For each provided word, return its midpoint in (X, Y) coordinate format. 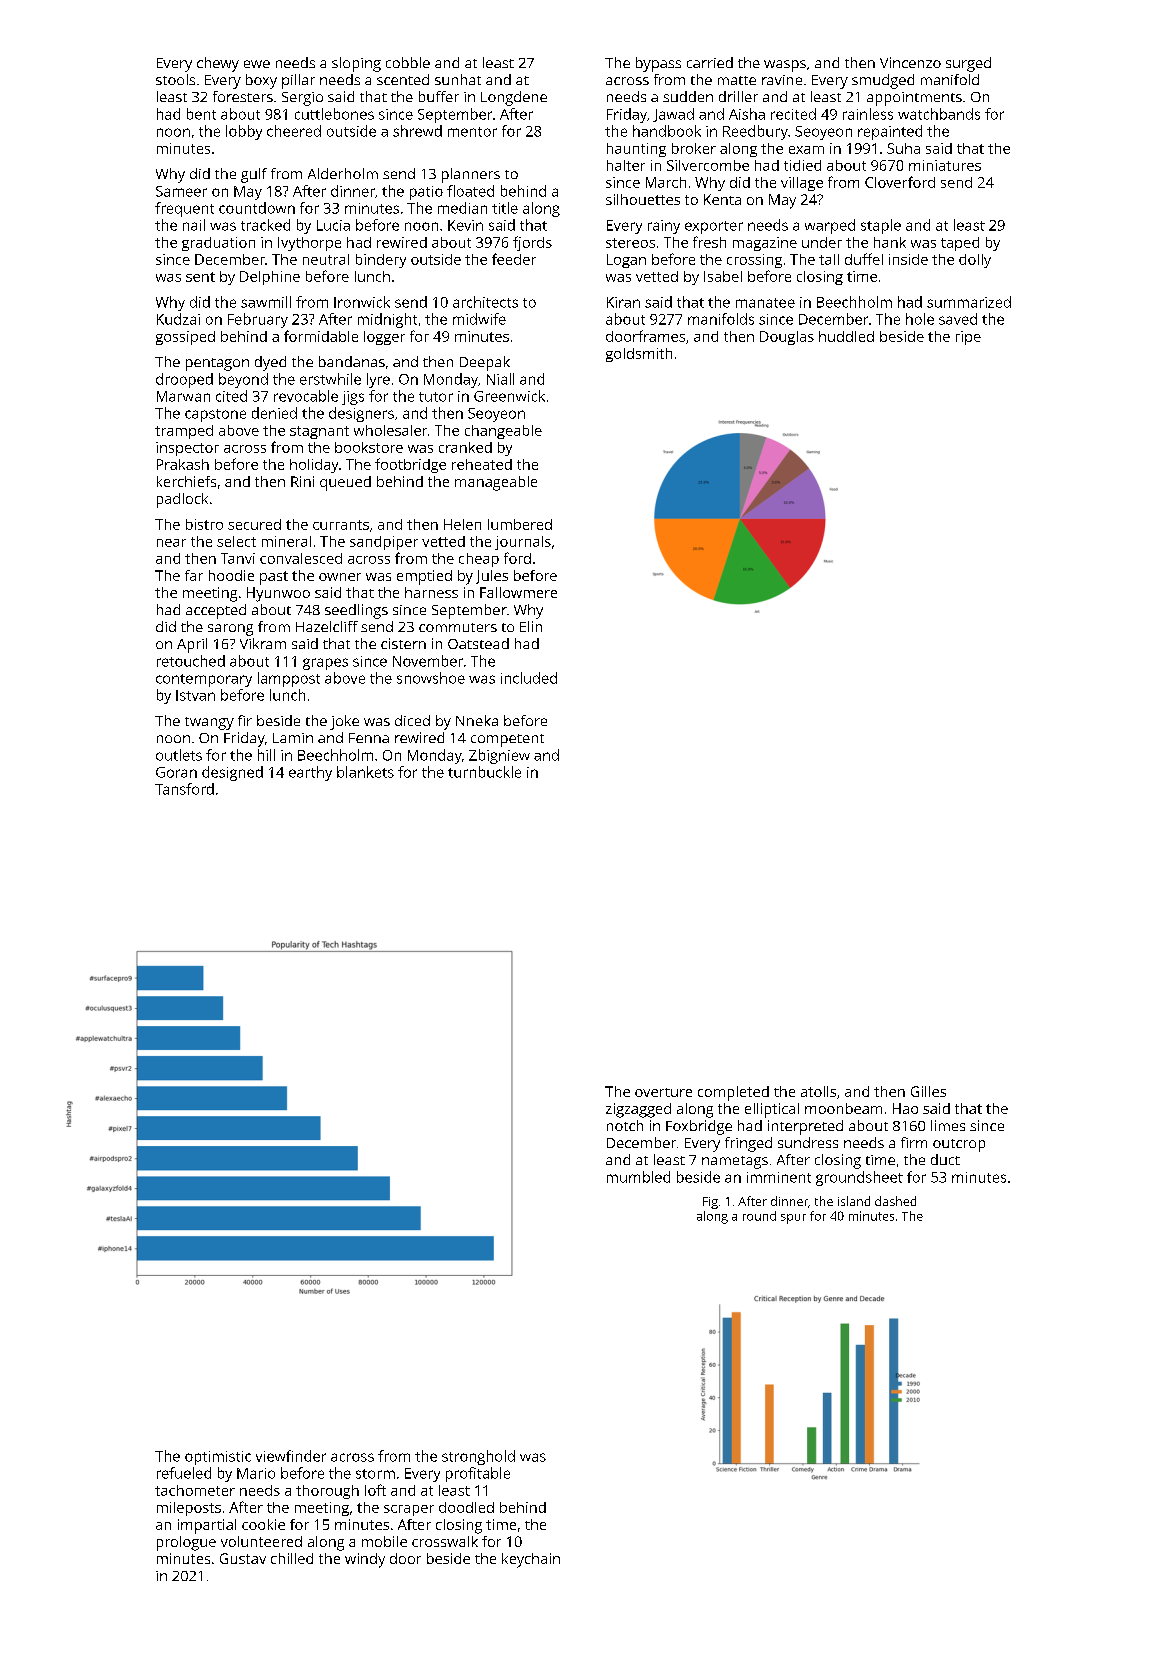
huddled (846, 336)
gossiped (185, 338)
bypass (658, 64)
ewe (257, 64)
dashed (895, 1201)
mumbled (638, 1177)
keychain (531, 1560)
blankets (365, 772)
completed (733, 1093)
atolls (818, 1091)
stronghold (478, 1457)
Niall (500, 379)
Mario (256, 1473)
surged (968, 64)
